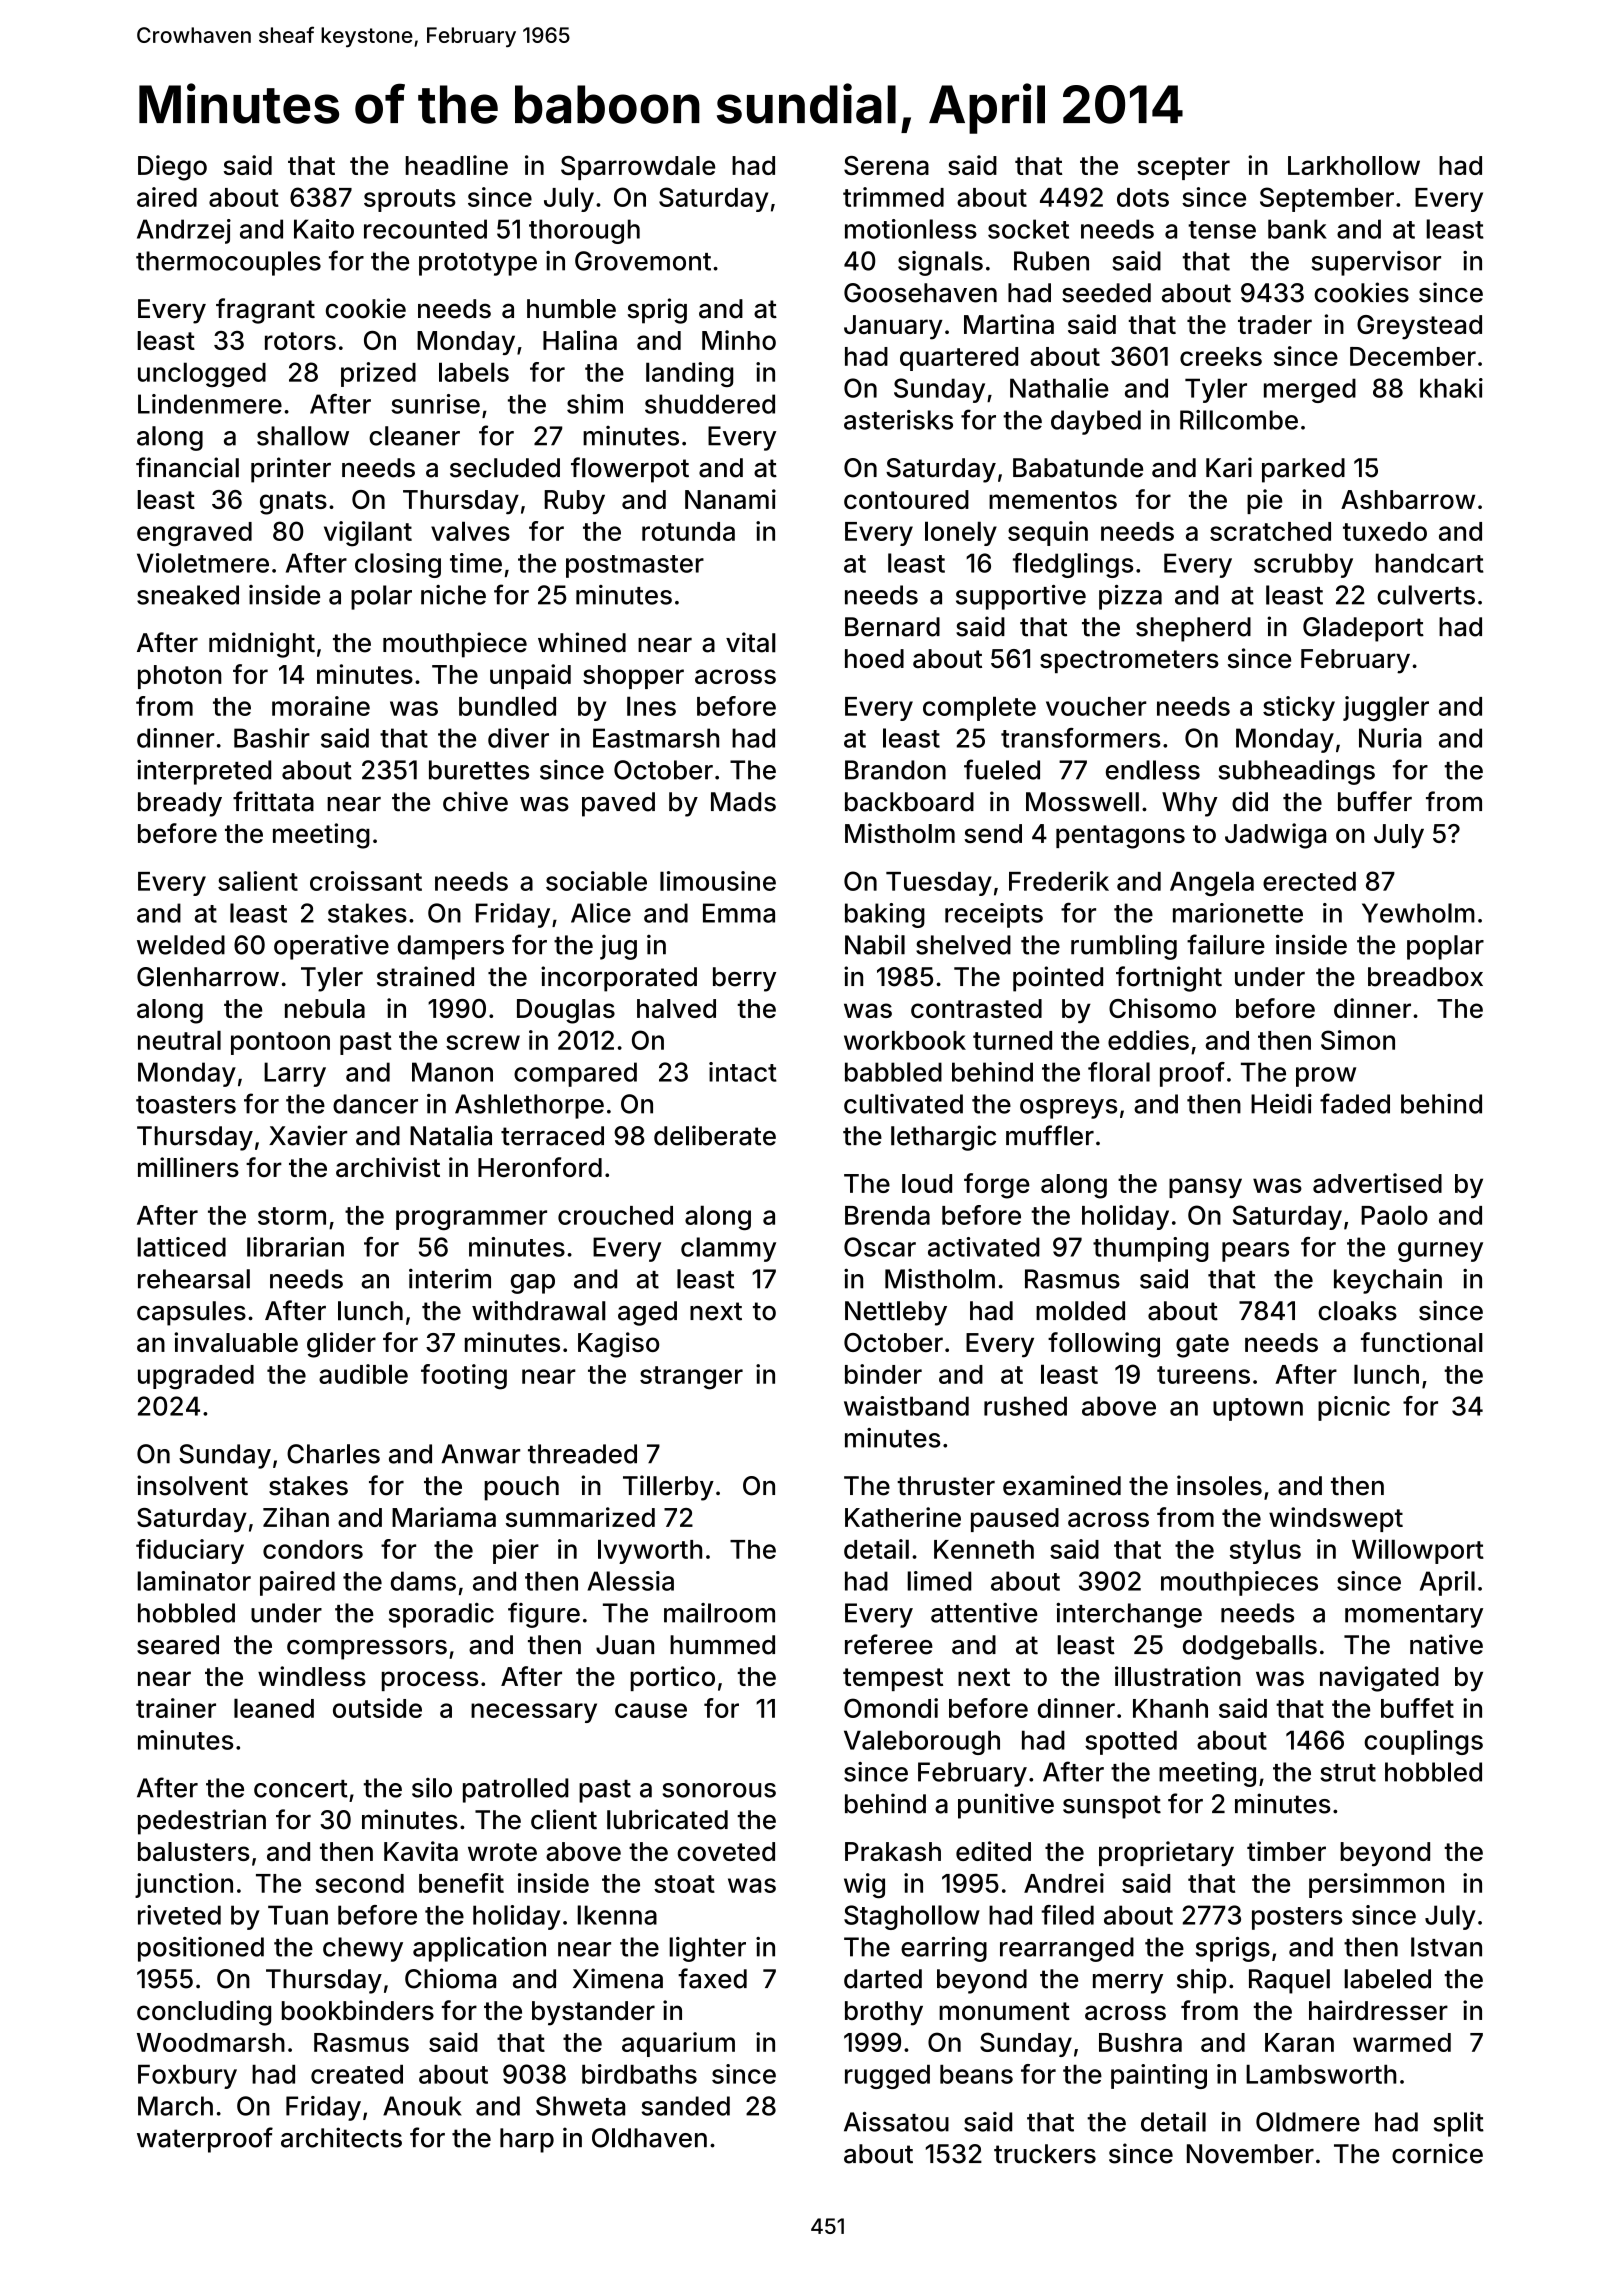 This page has width=1620, height=2292. What do you see at coordinates (959, 359) in the page?
I see `quartered` at bounding box center [959, 359].
